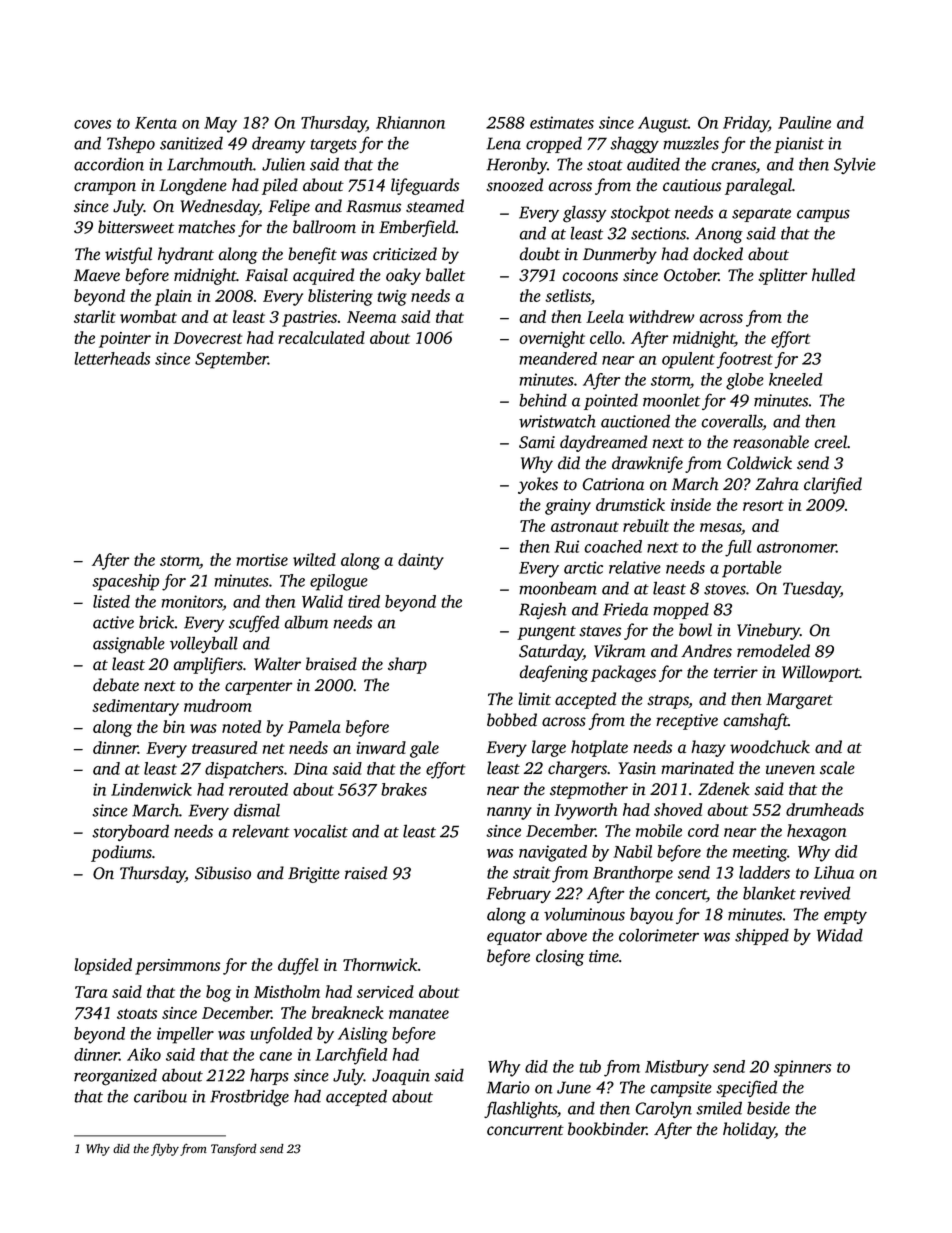 This page has height=1233, width=952. Describe the element at coordinates (156, 123) in the page. I see `Kenta` at that location.
